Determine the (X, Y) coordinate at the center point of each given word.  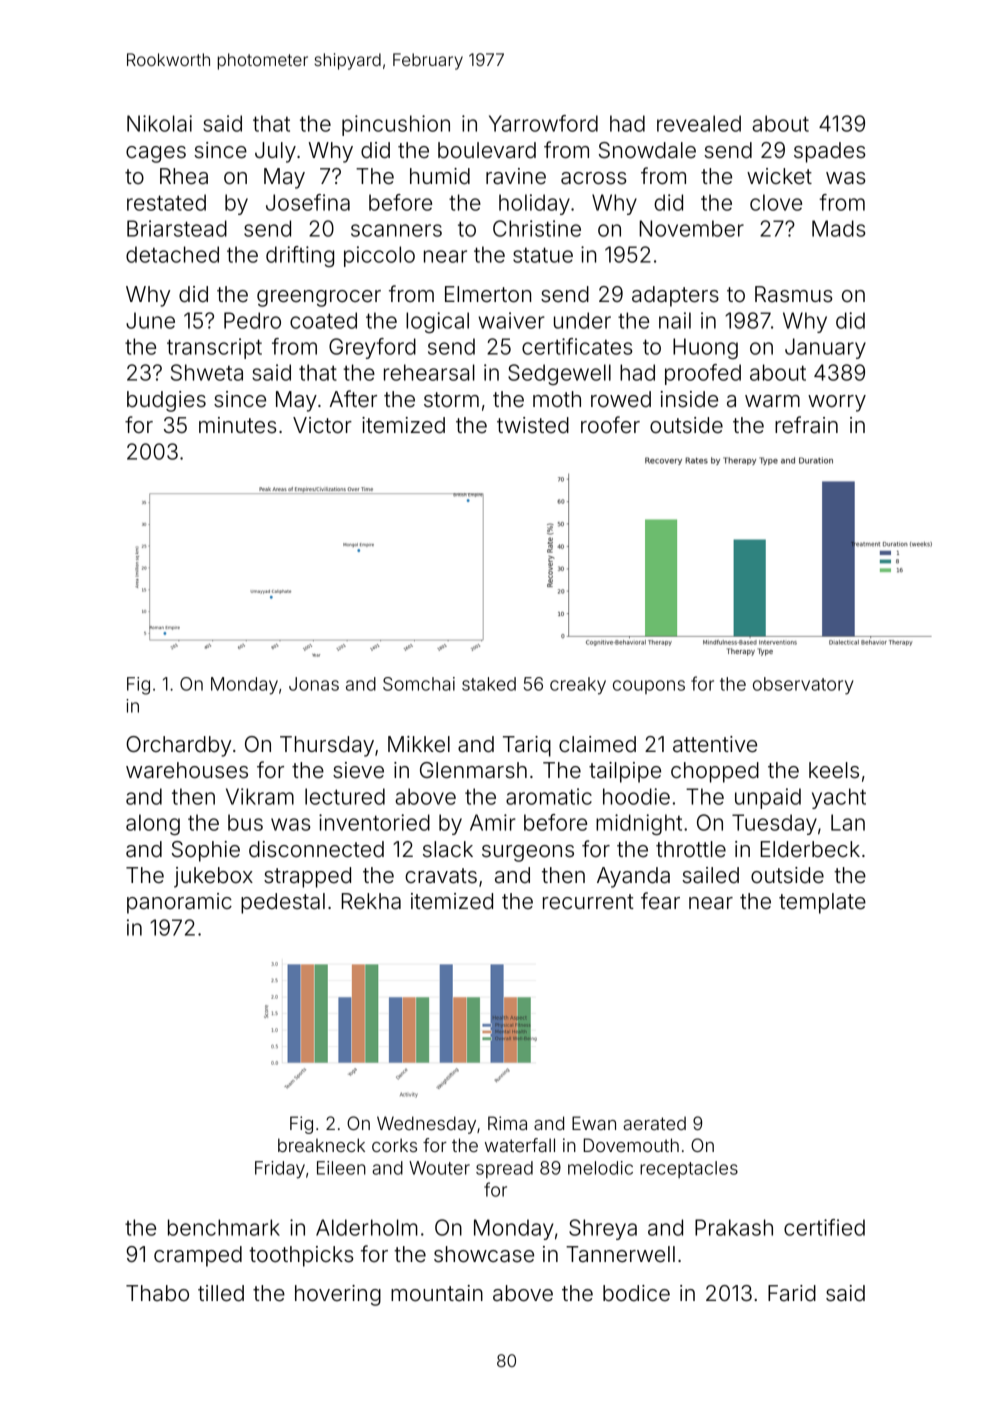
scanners (396, 230)
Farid (792, 1293)
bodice (636, 1293)
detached (172, 254)
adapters (675, 296)
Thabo (157, 1293)
